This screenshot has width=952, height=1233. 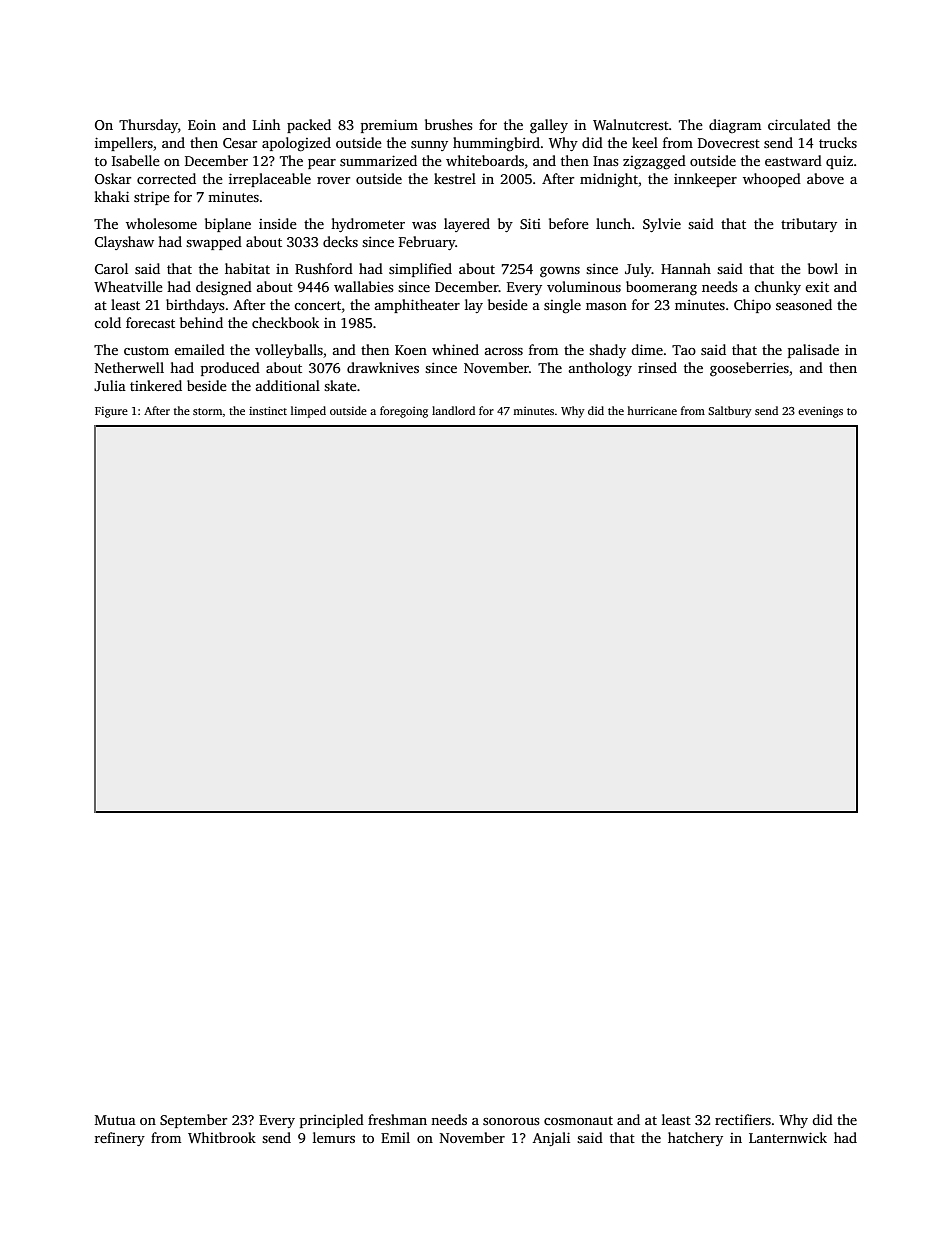 What do you see at coordinates (551, 1139) in the screenshot?
I see `Anjali` at bounding box center [551, 1139].
